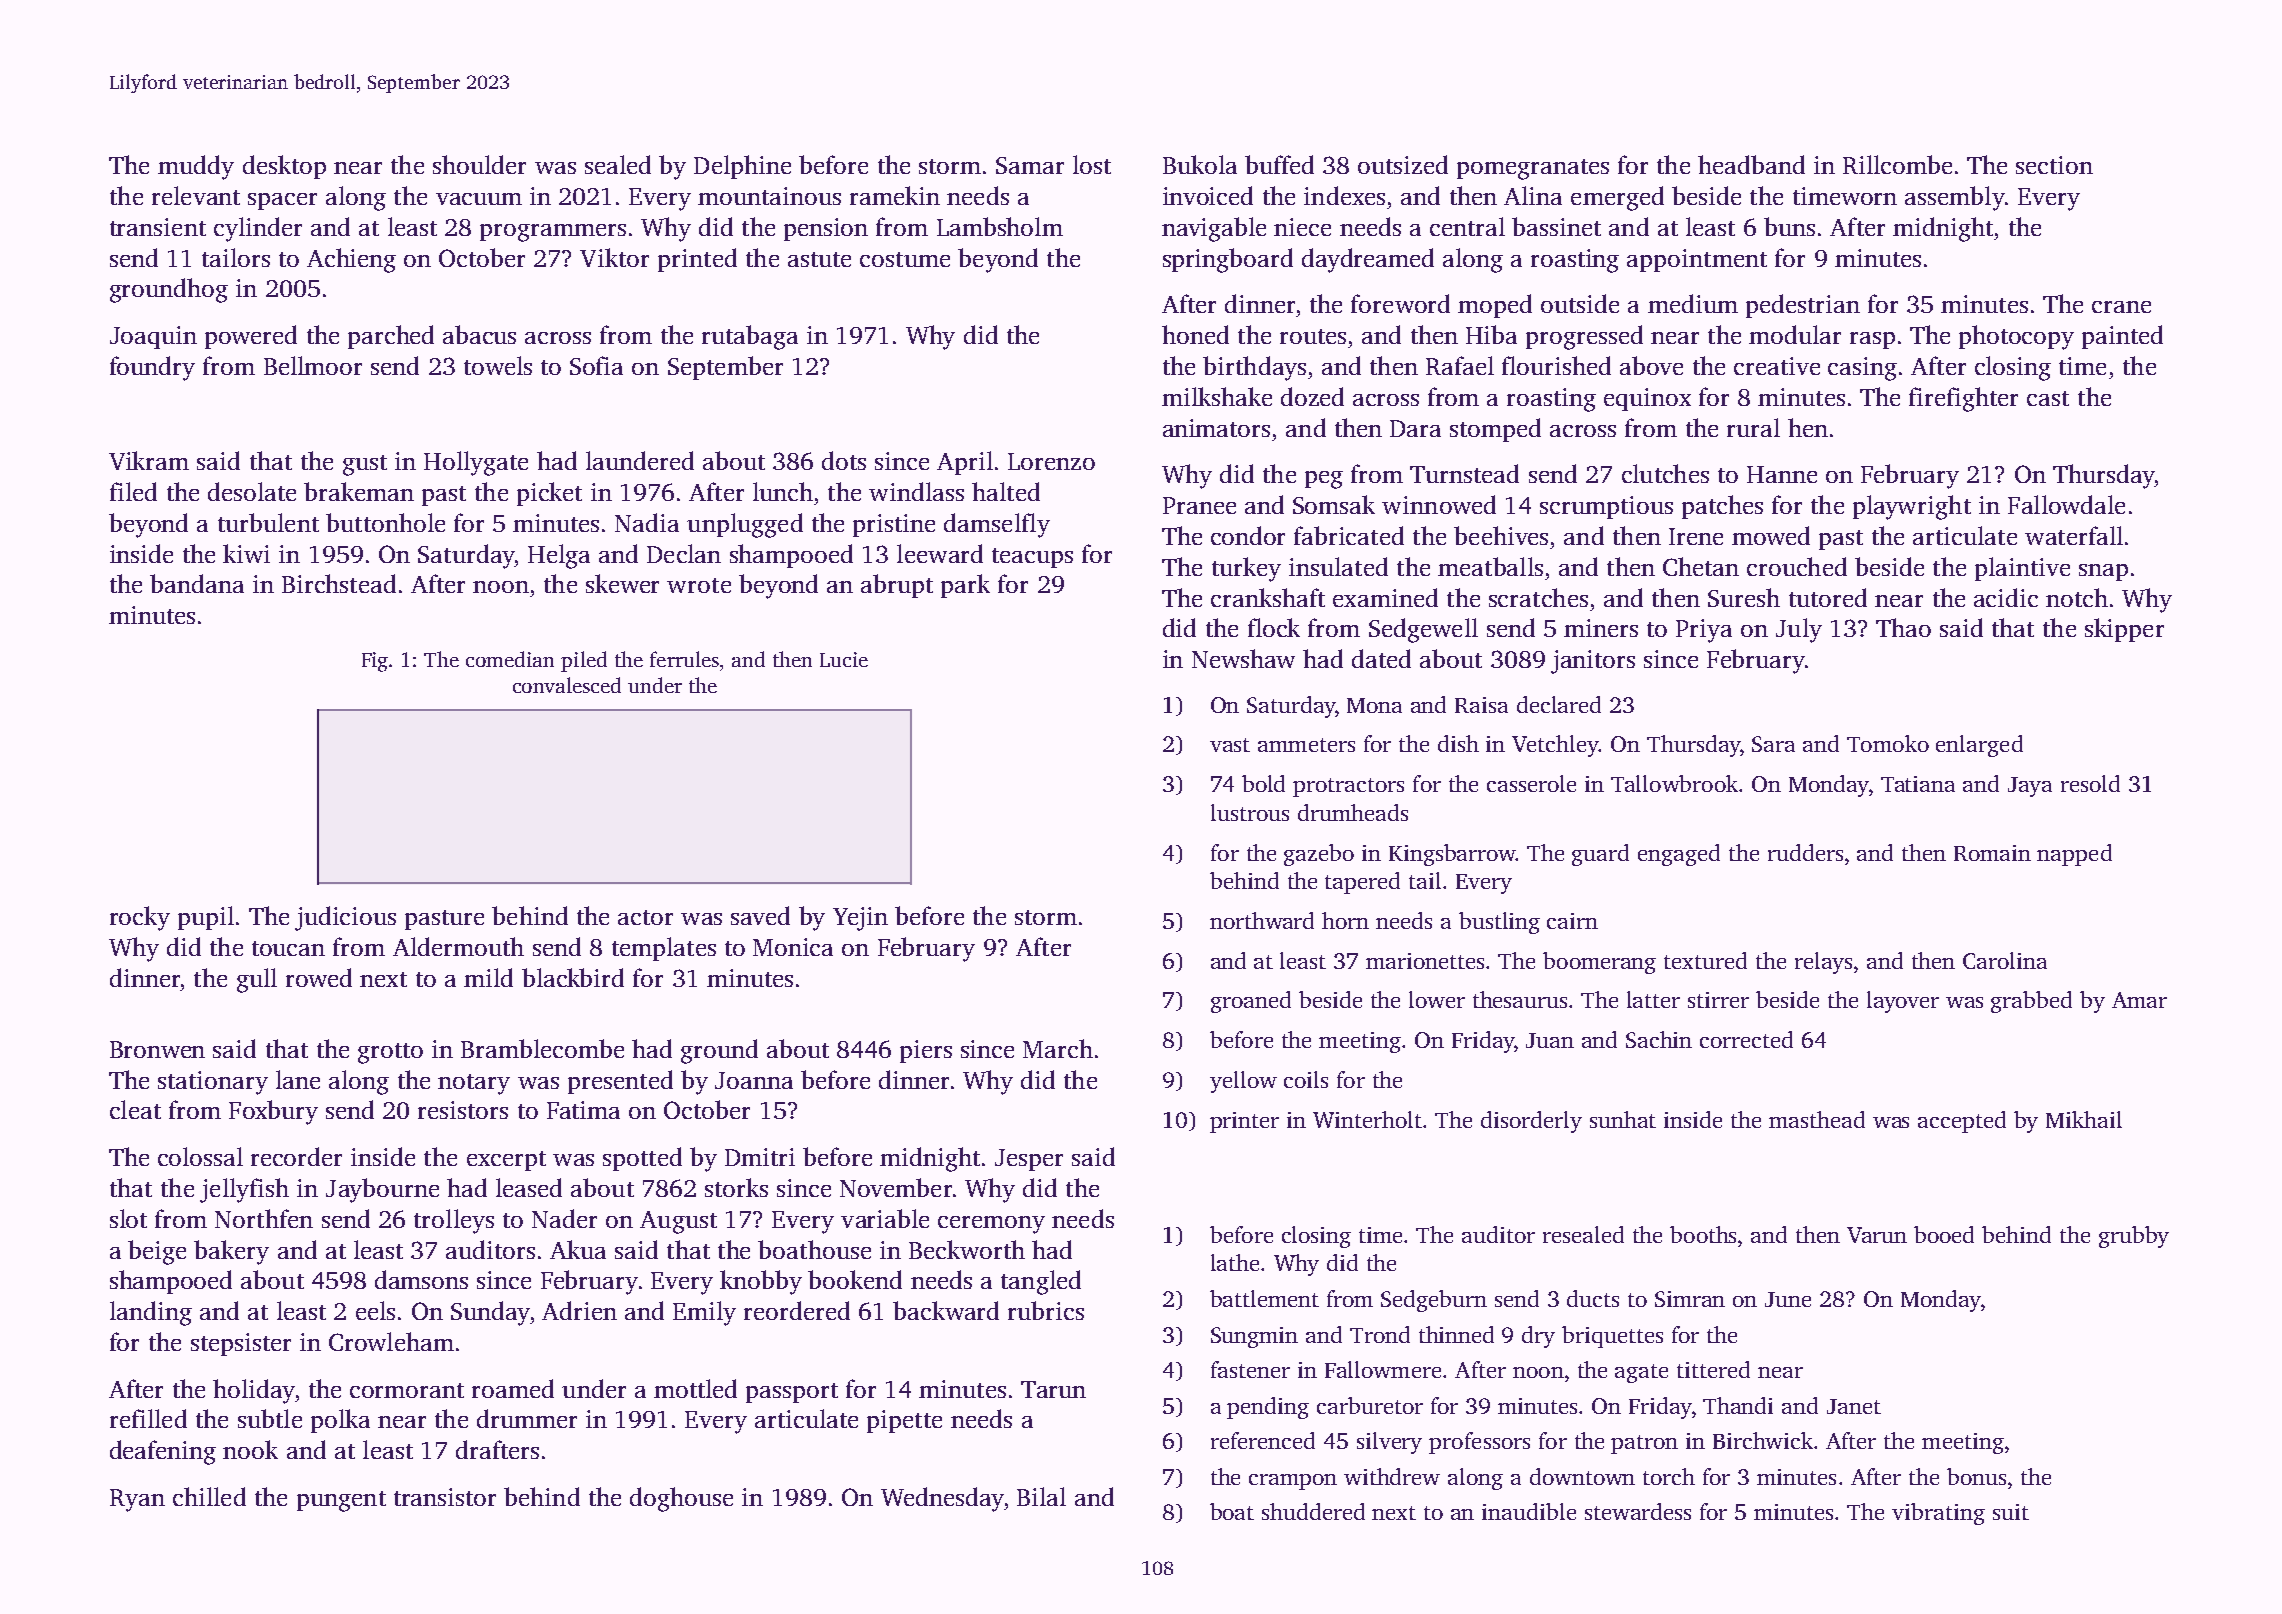 This screenshot has height=1614, width=2282. Describe the element at coordinates (341, 1501) in the screenshot. I see `pungent` at that location.
